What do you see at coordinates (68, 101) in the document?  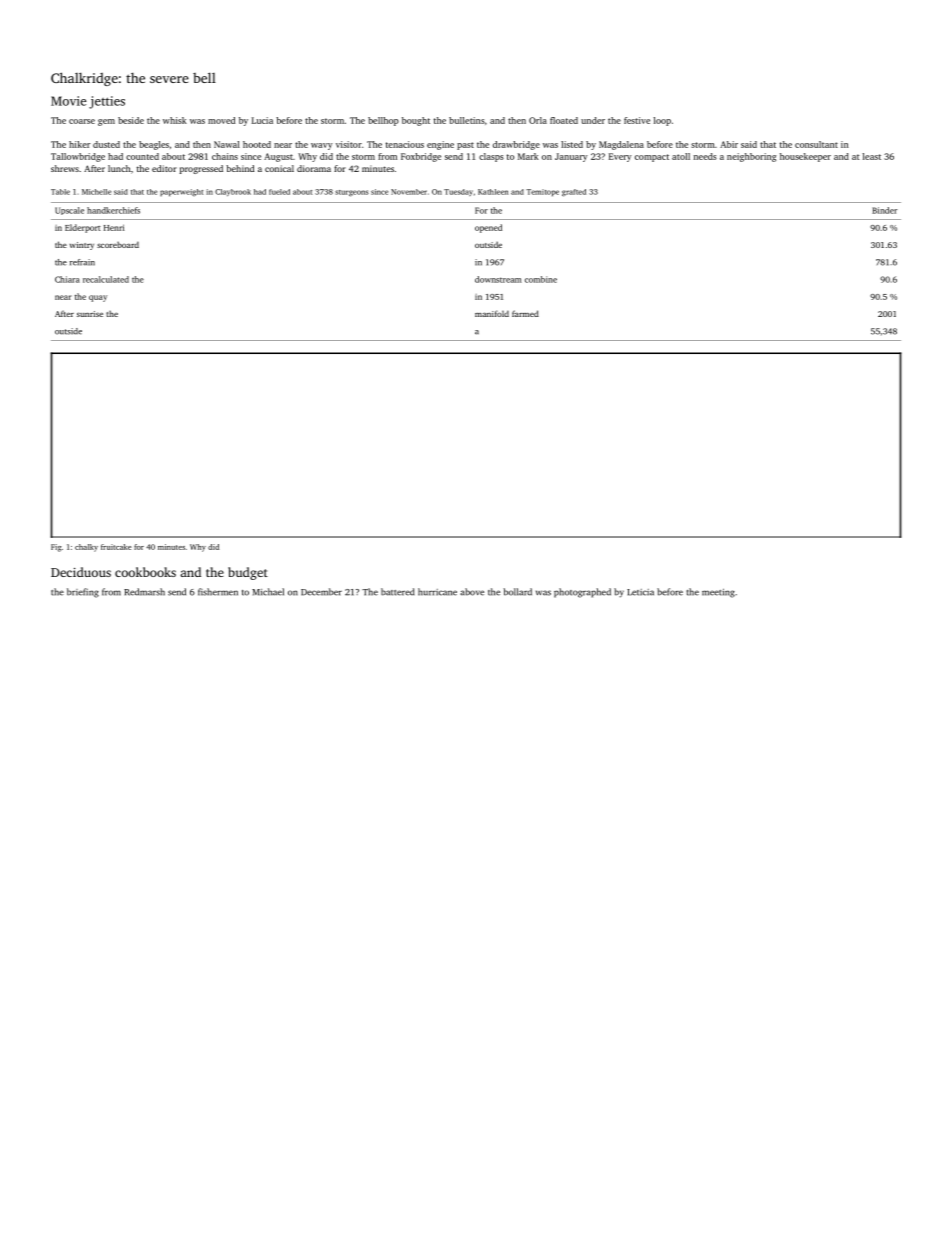 I see `Movie` at bounding box center [68, 101].
